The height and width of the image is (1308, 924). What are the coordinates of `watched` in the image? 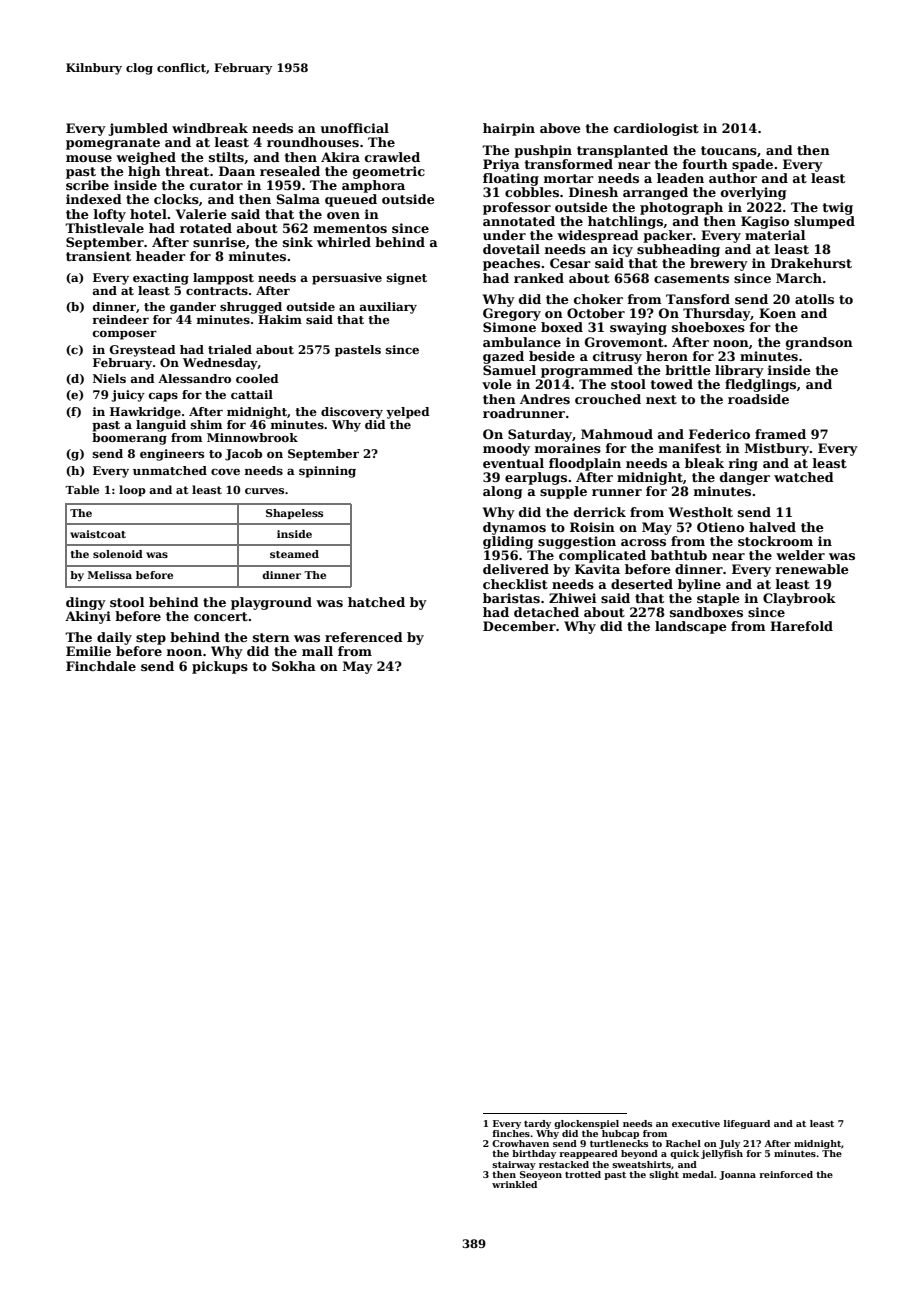 It's located at (804, 477).
